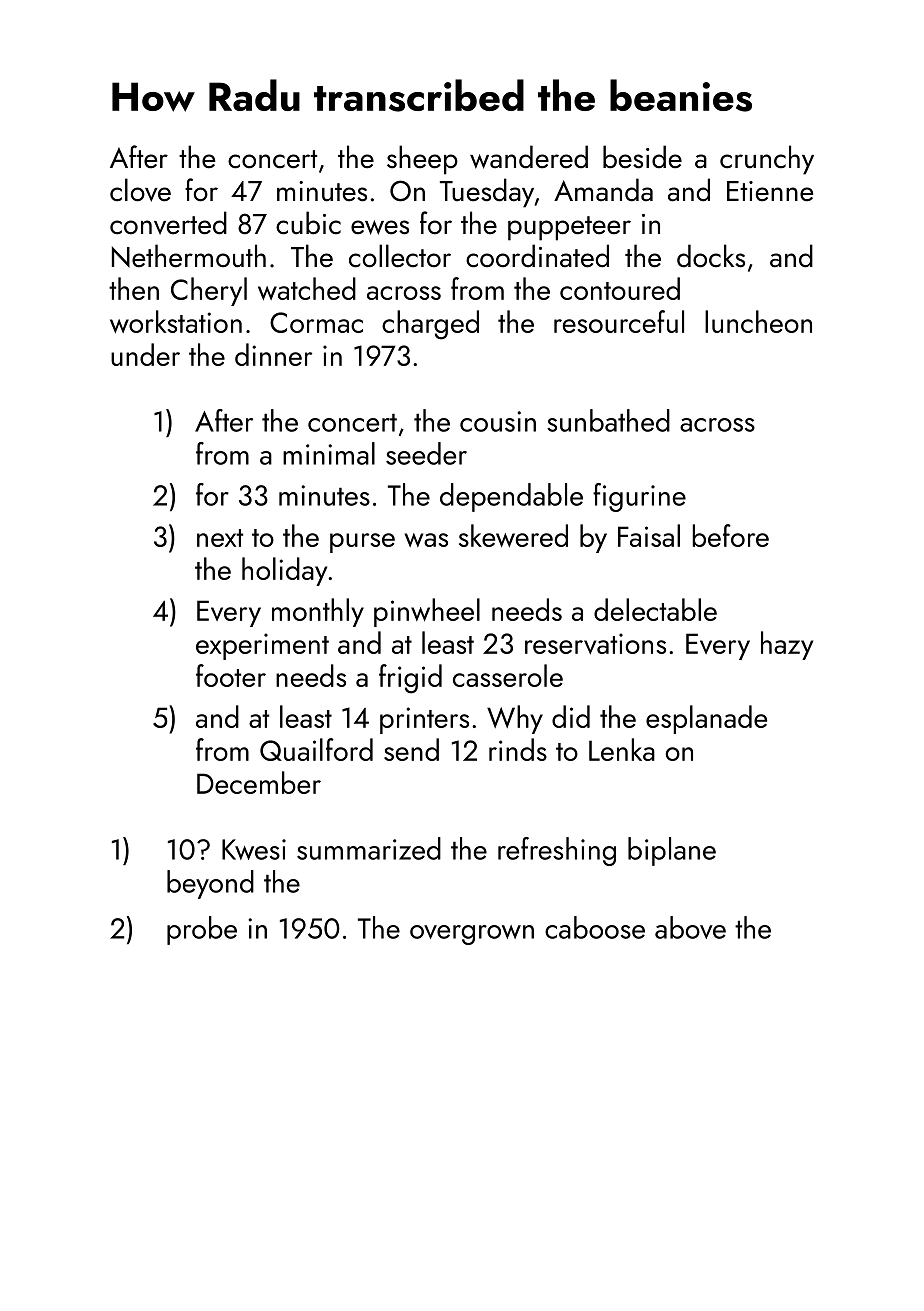 This screenshot has width=924, height=1311. What do you see at coordinates (642, 157) in the screenshot?
I see `beside` at bounding box center [642, 157].
